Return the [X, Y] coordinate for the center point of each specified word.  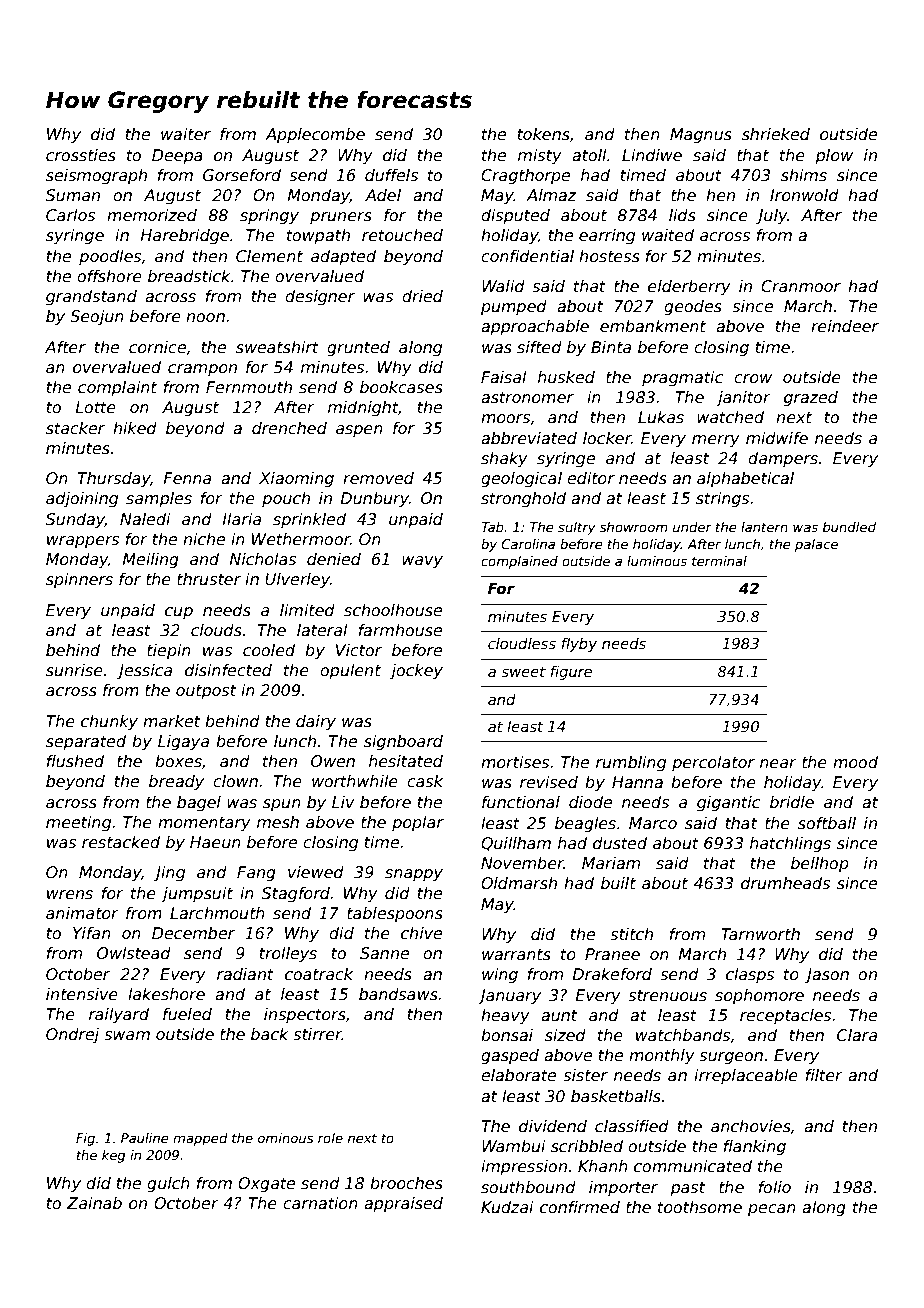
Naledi [145, 519]
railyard [119, 1015]
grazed [811, 398]
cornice [157, 347]
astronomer [527, 397]
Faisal [504, 377]
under [692, 527]
